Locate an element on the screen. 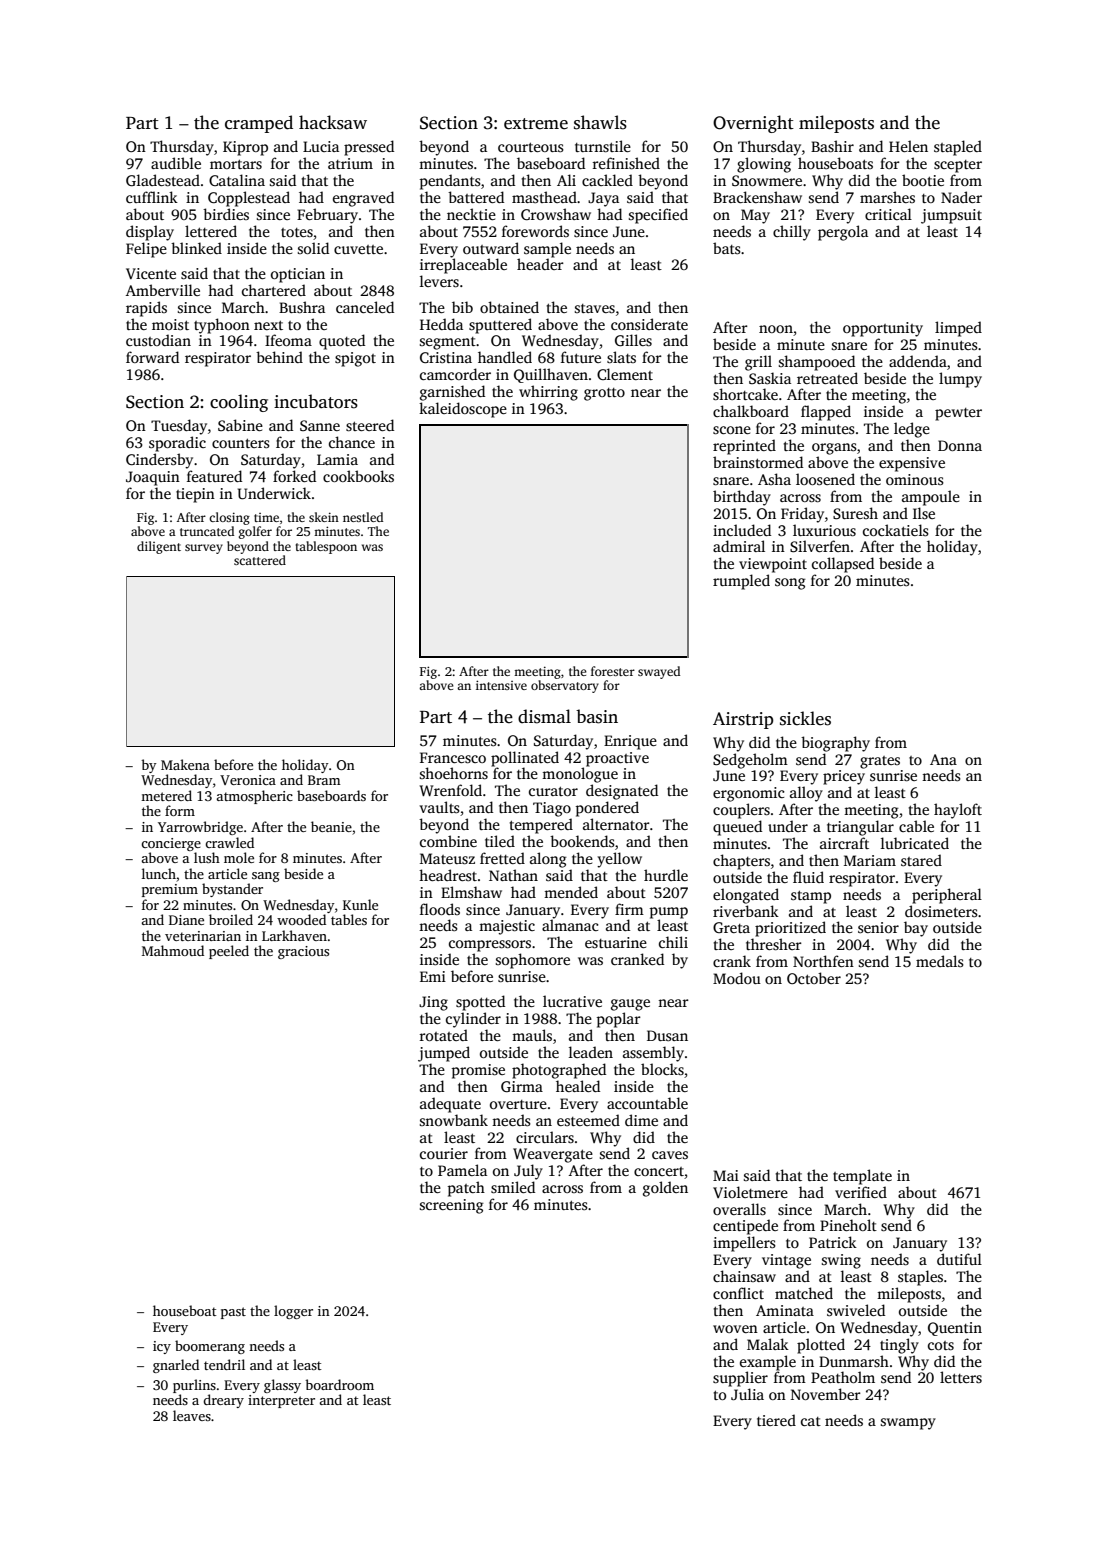 Image resolution: width=1108 pixels, height=1567 pixels. pergola is located at coordinates (843, 233).
